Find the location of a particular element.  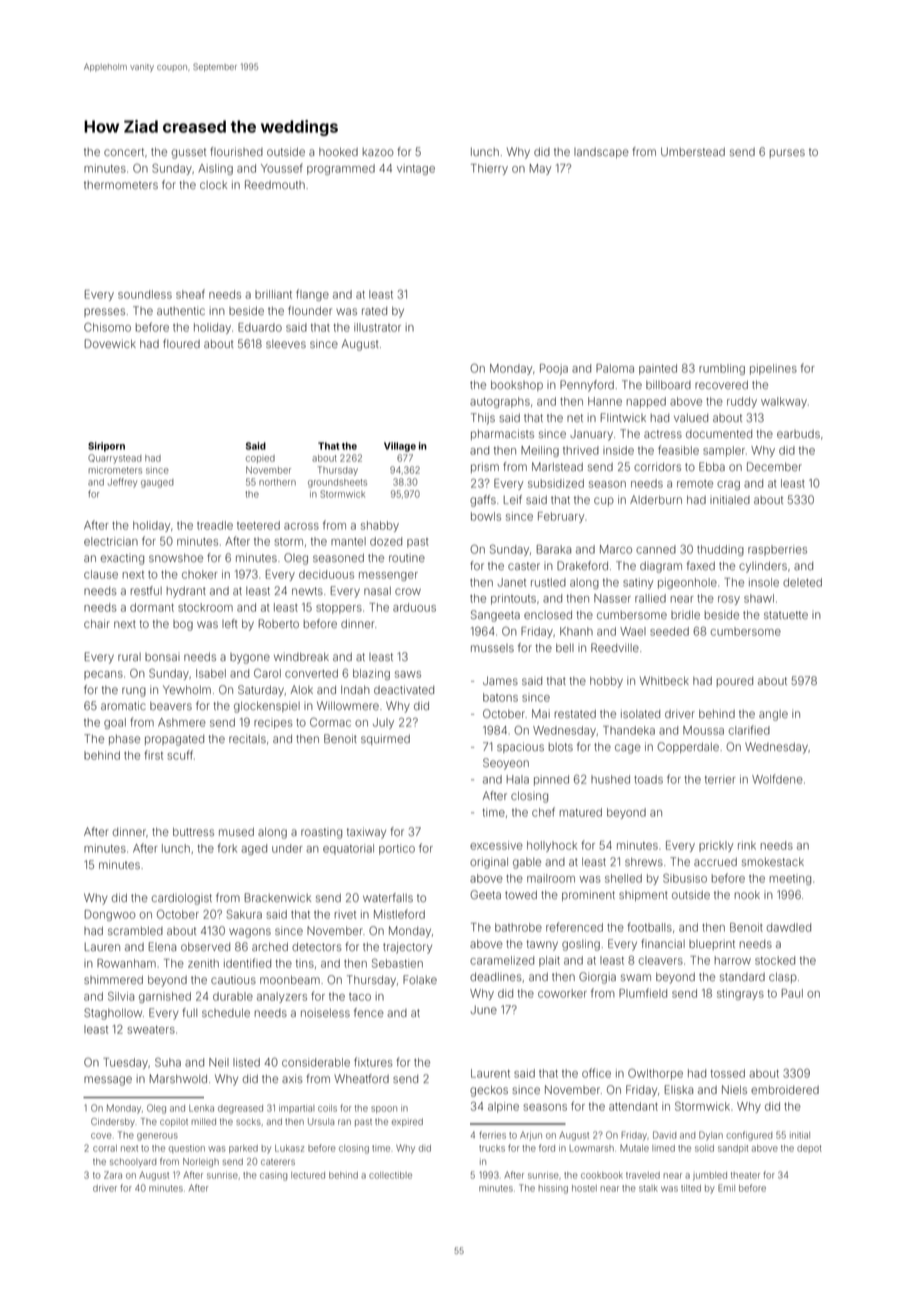

Zara is located at coordinates (113, 1175).
